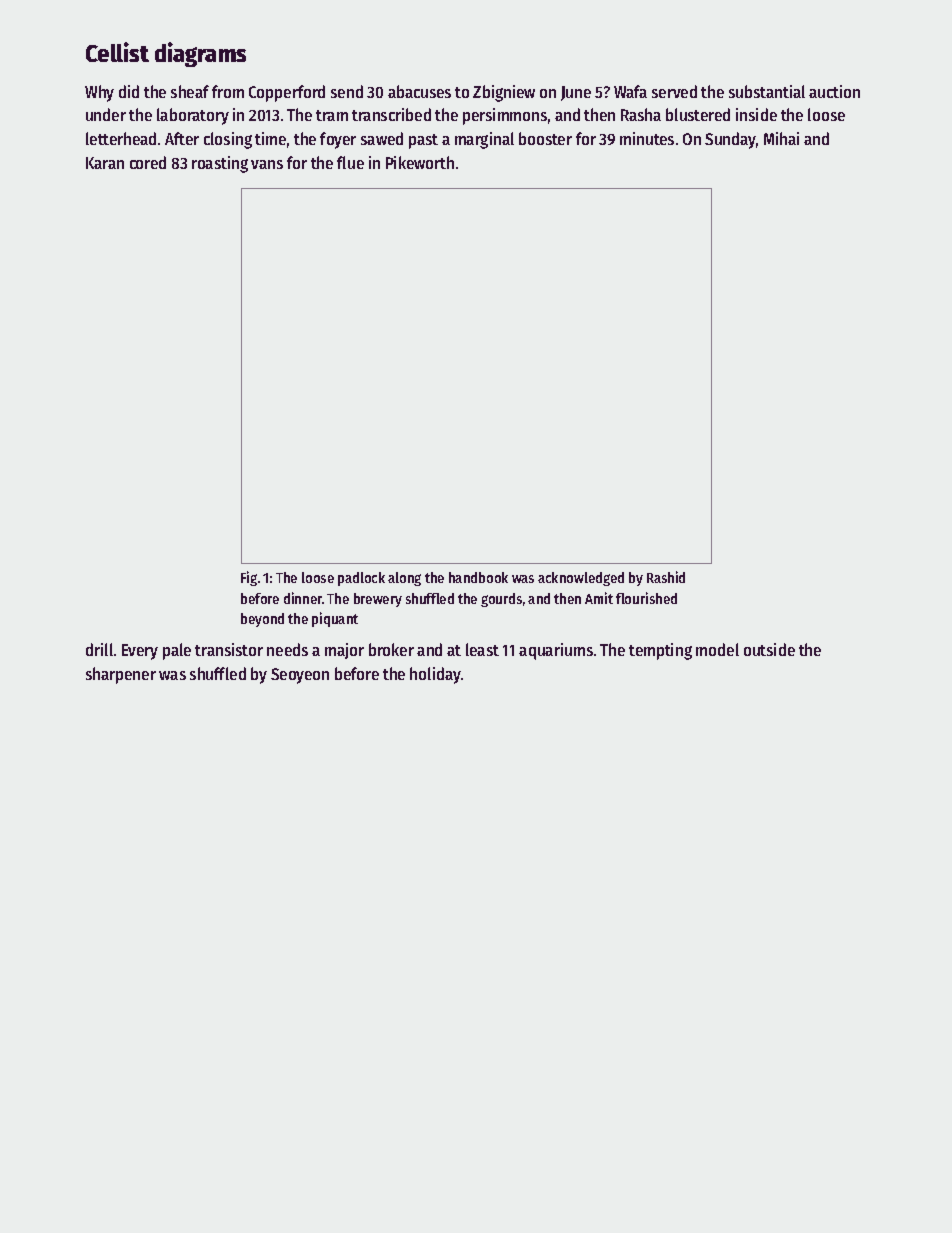 This screenshot has width=952, height=1233. I want to click on Pikeworth, so click(420, 162).
